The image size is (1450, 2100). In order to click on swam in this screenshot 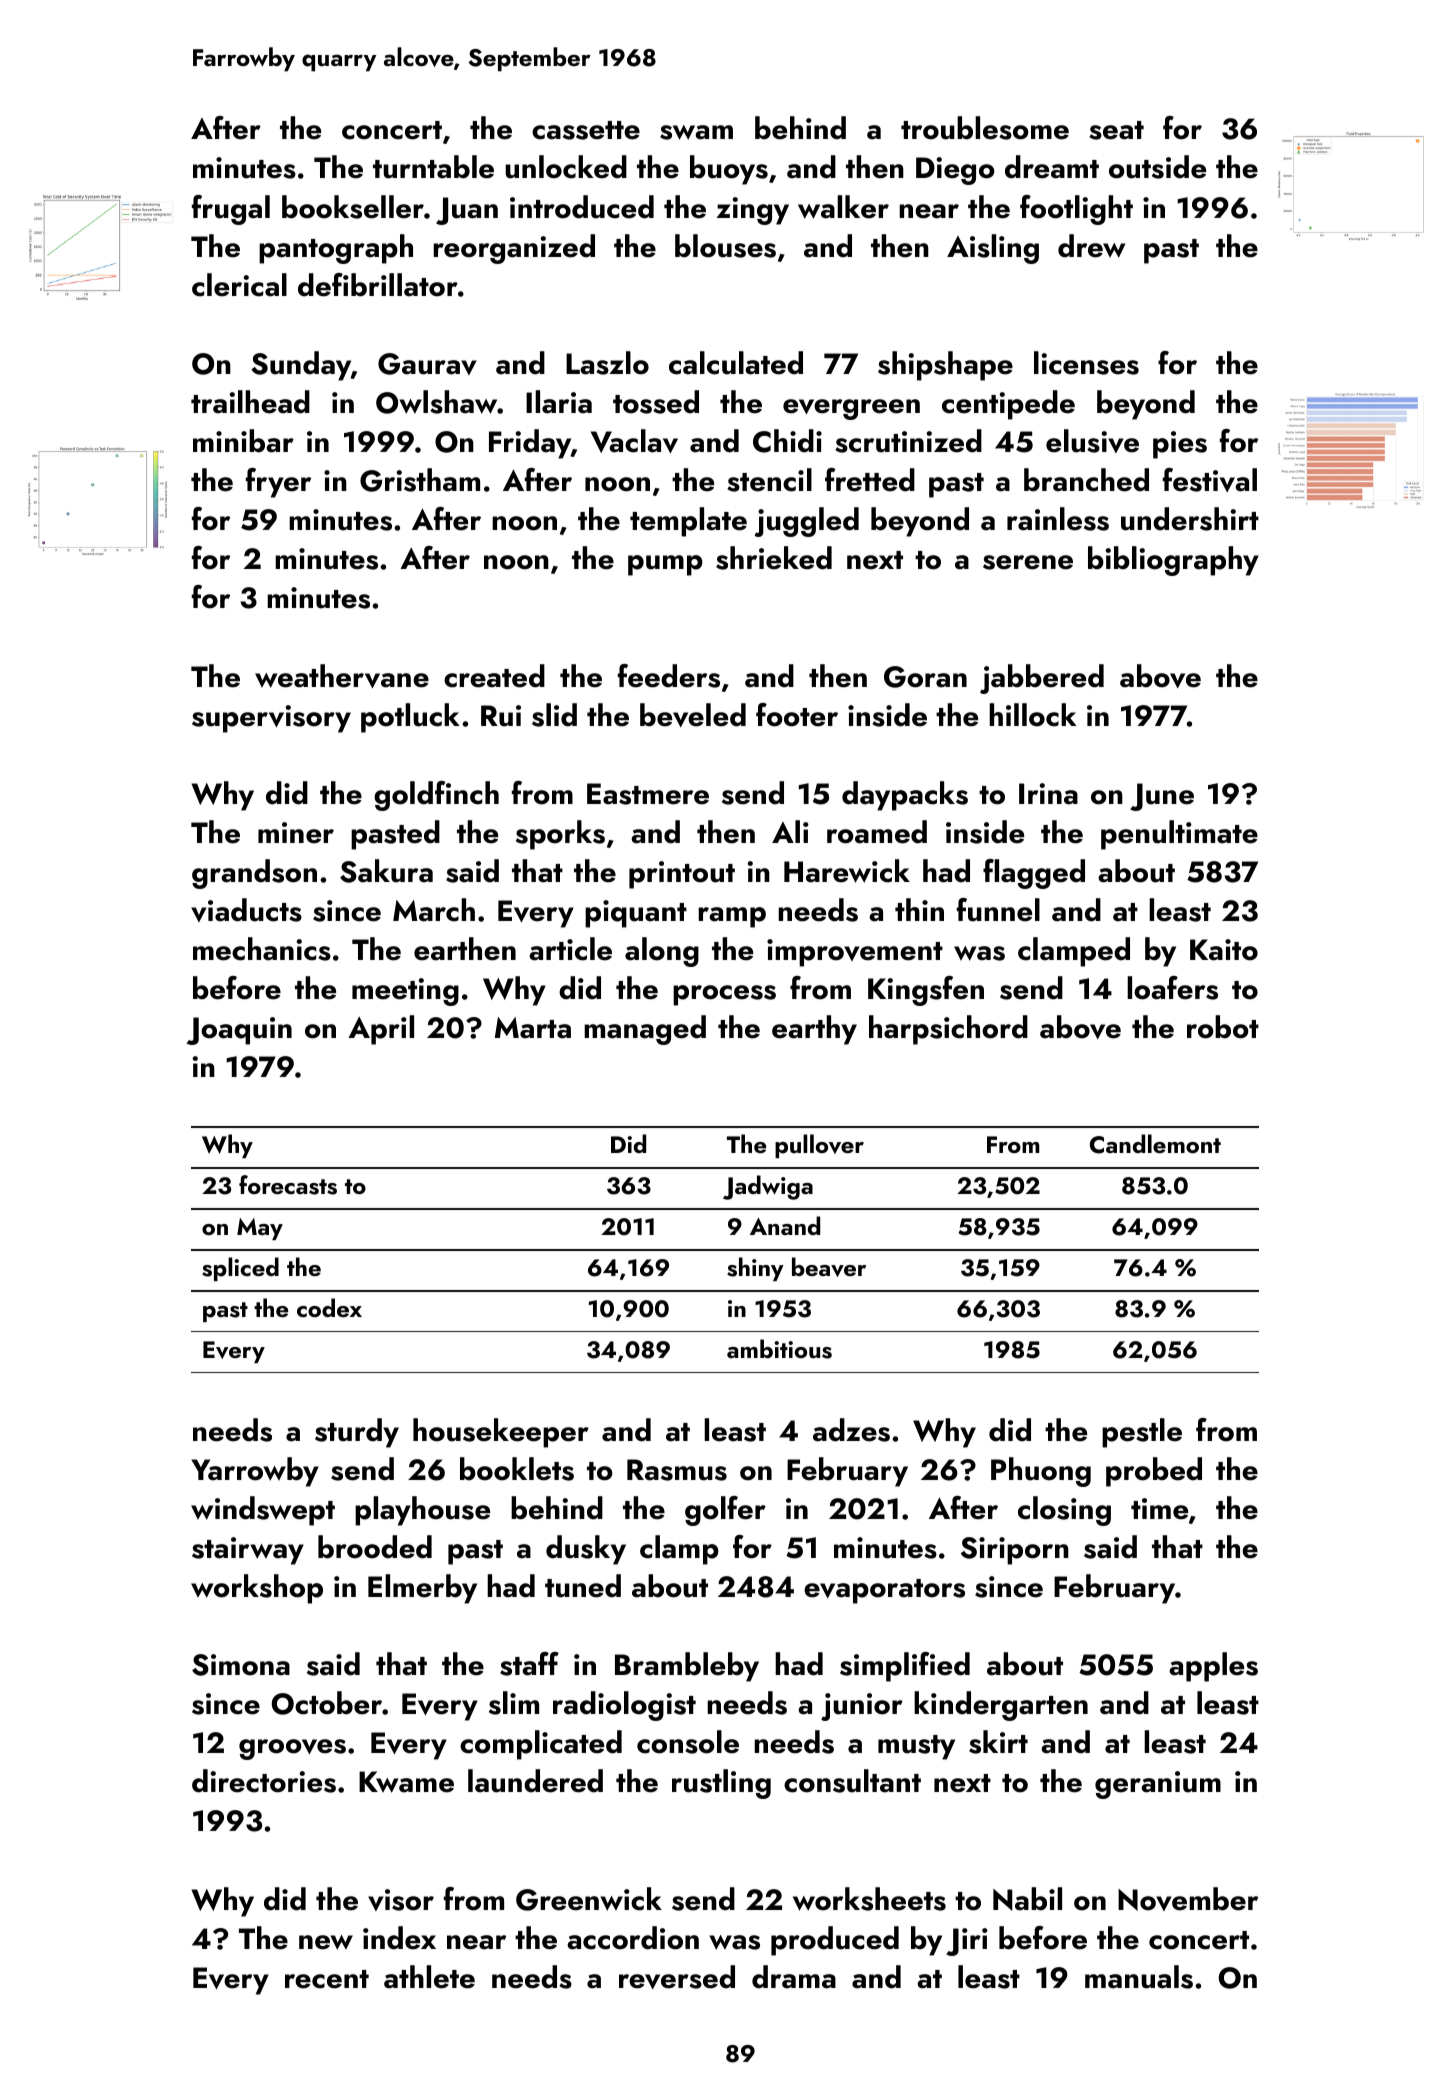, I will do `click(696, 132)`.
